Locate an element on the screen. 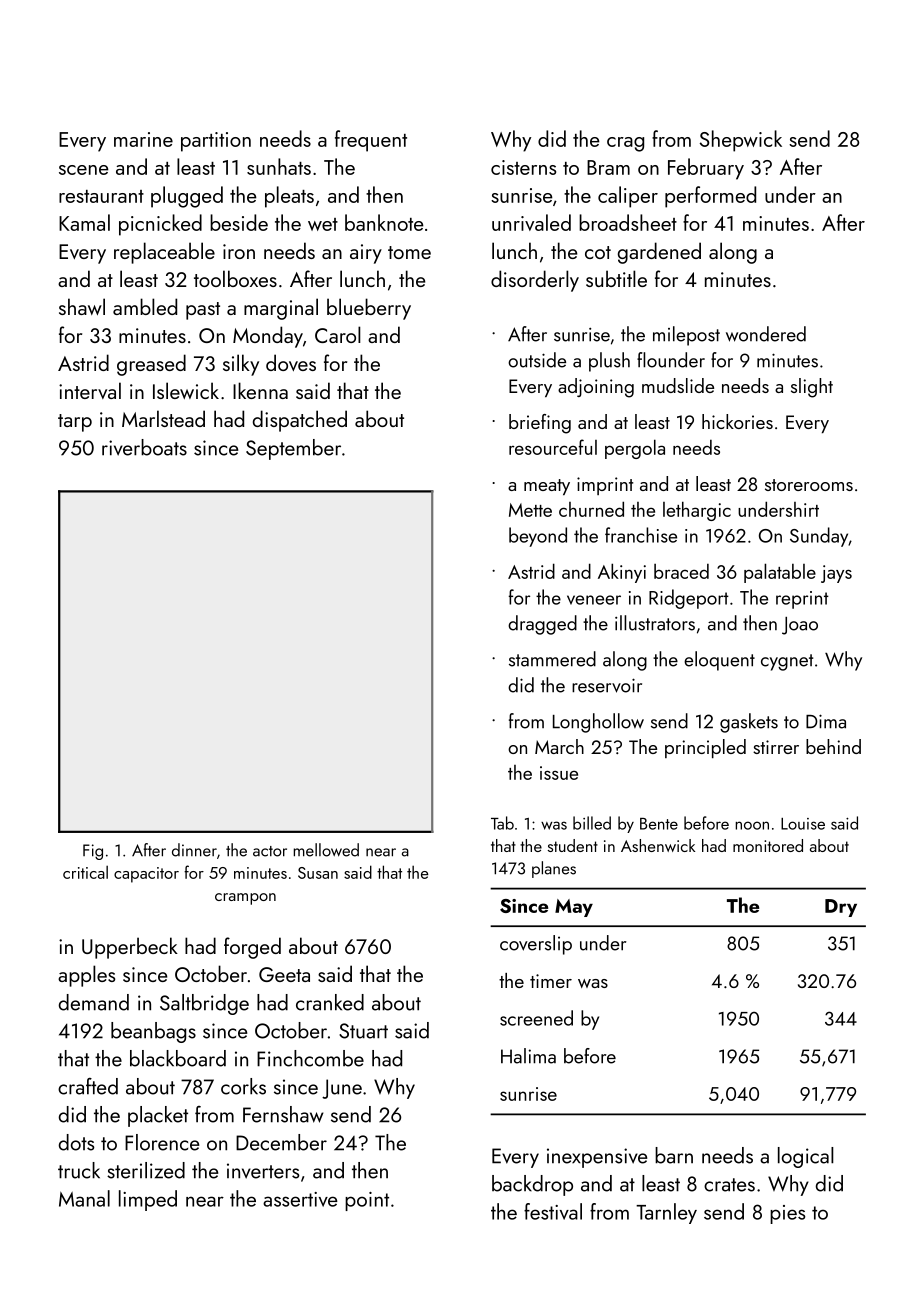 This screenshot has height=1311, width=924. stammered is located at coordinates (552, 659).
